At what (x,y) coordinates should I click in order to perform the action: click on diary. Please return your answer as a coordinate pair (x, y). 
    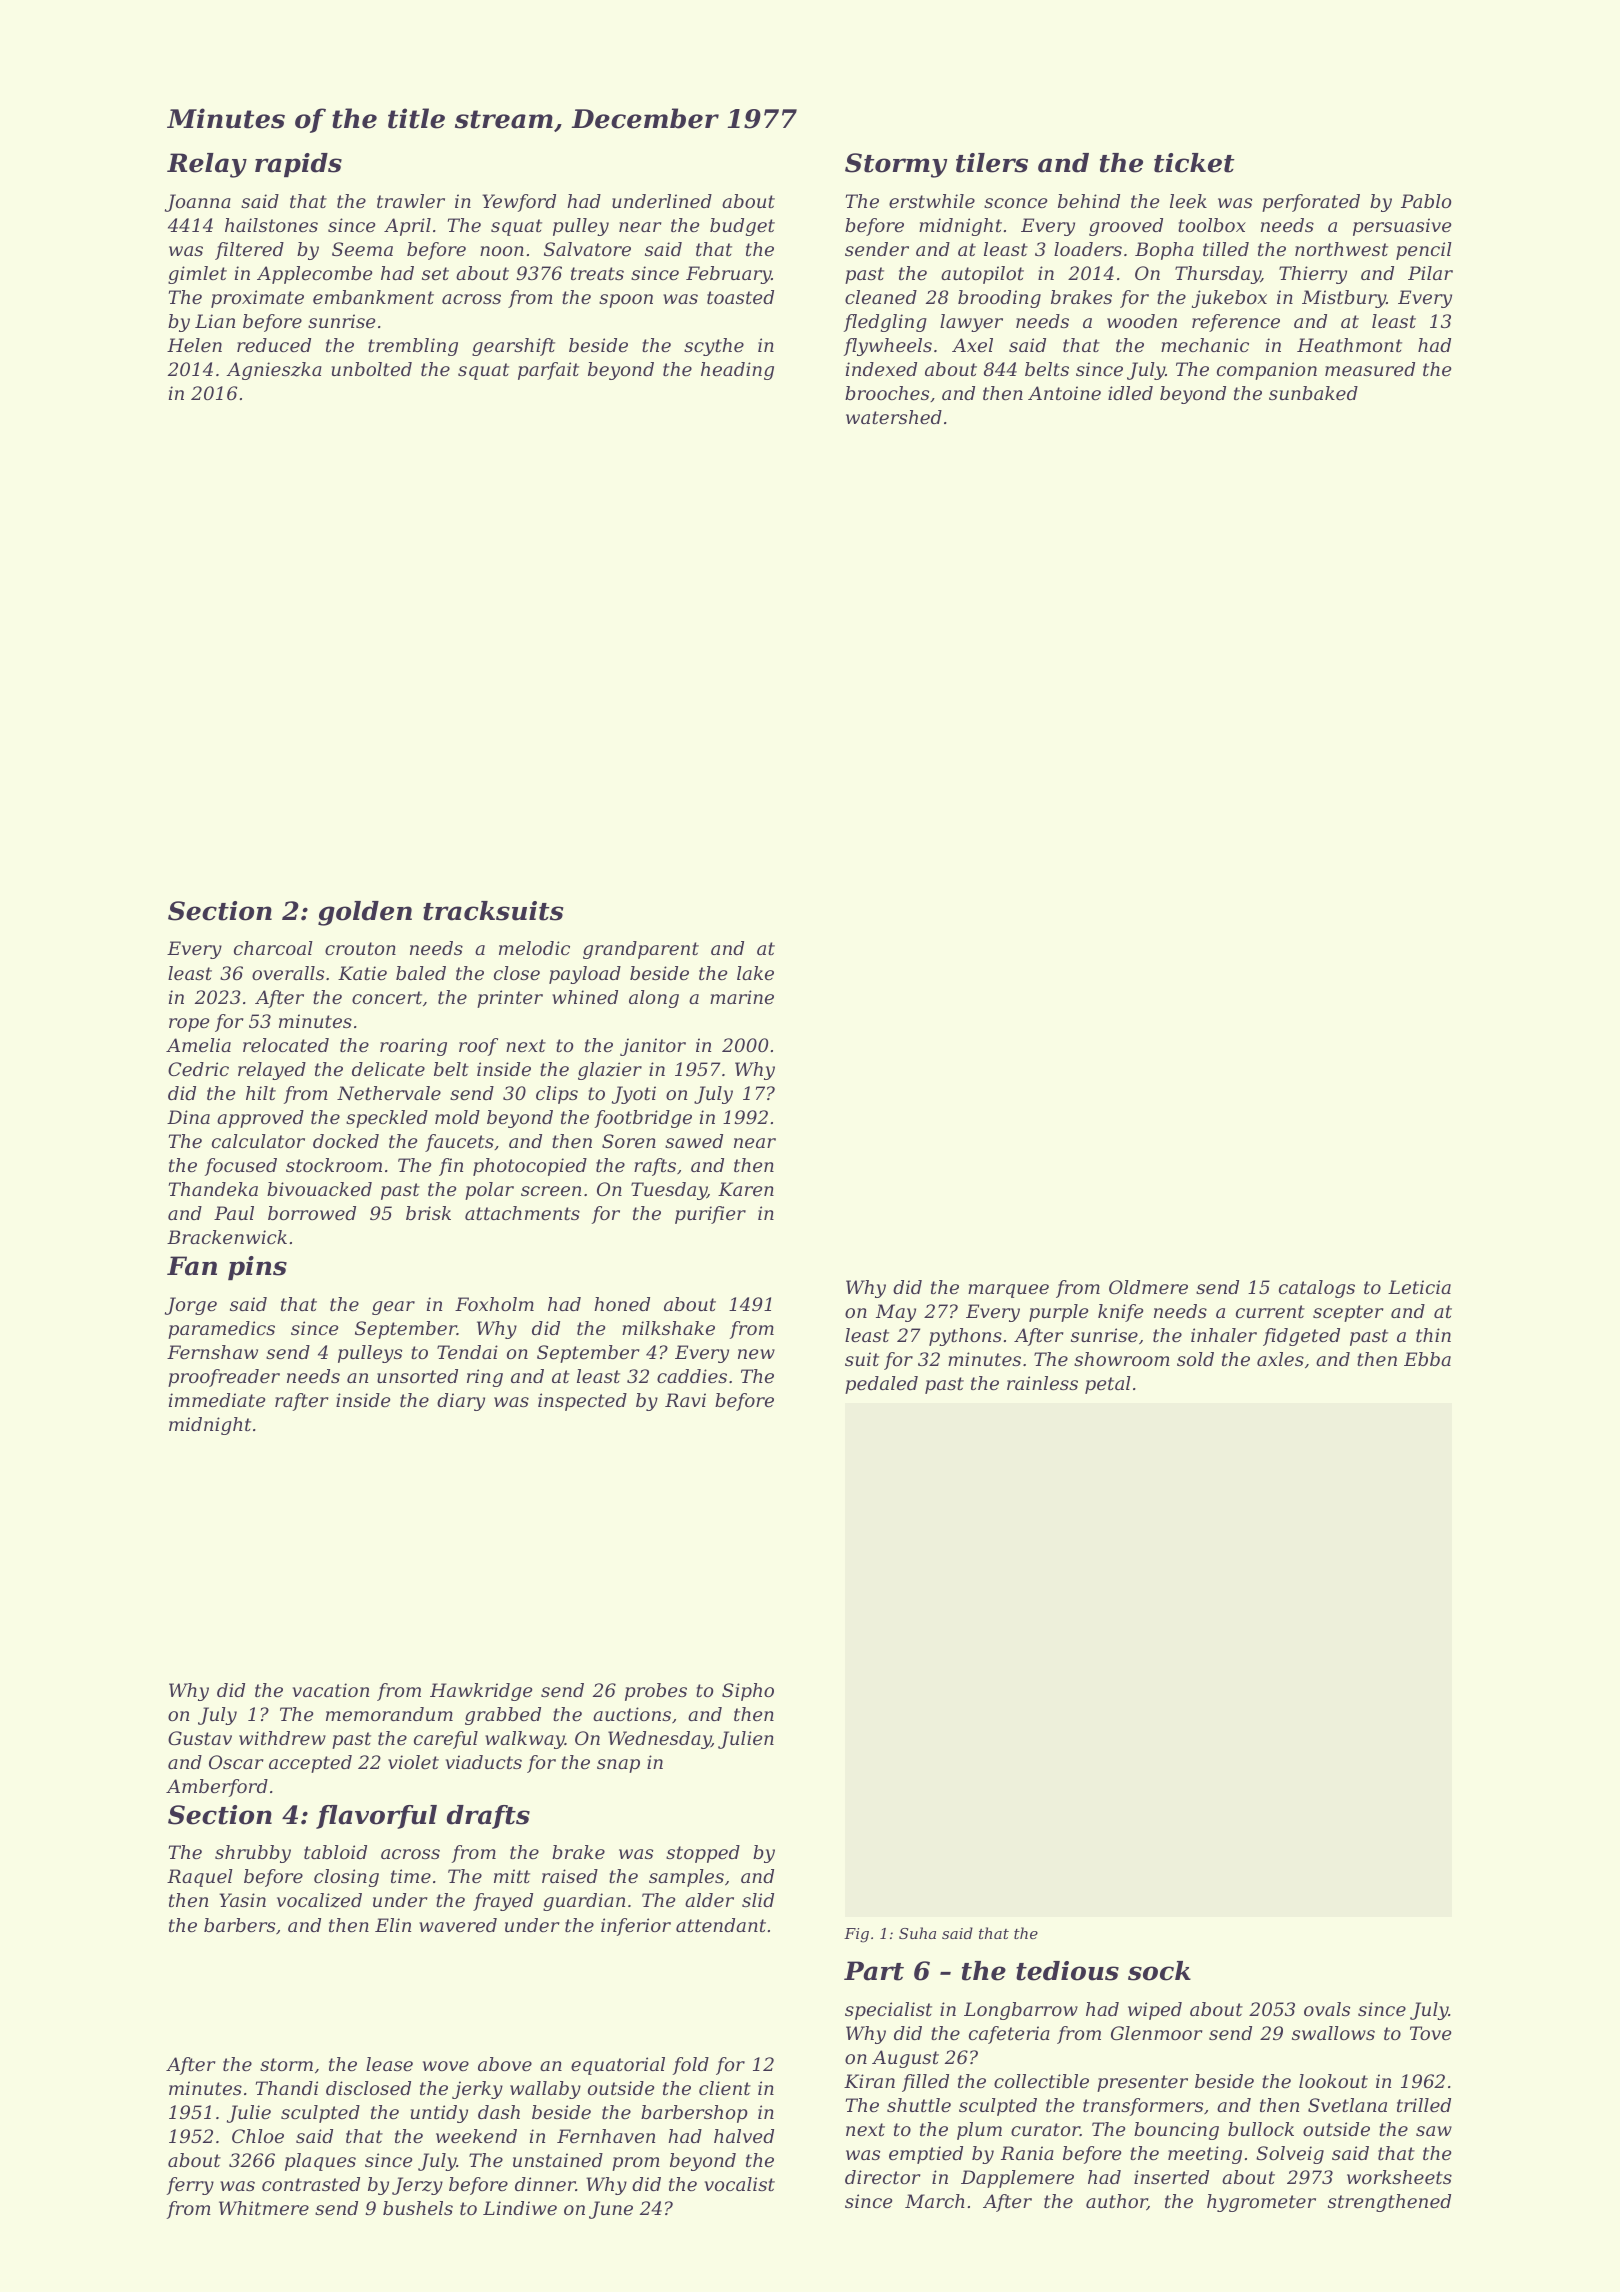
    Looking at the image, I should click on (461, 1402).
